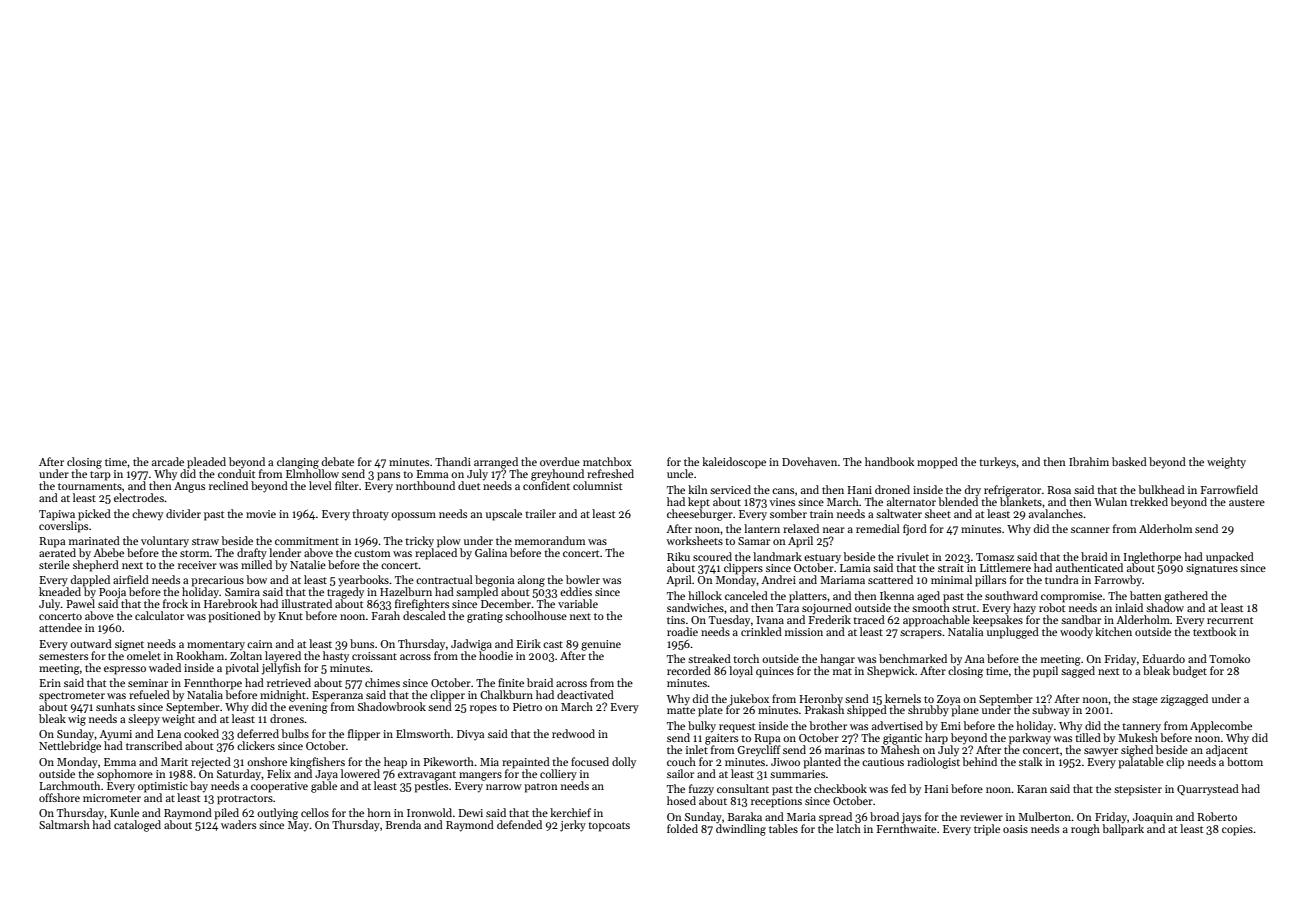  What do you see at coordinates (762, 528) in the image?
I see `lantern` at bounding box center [762, 528].
